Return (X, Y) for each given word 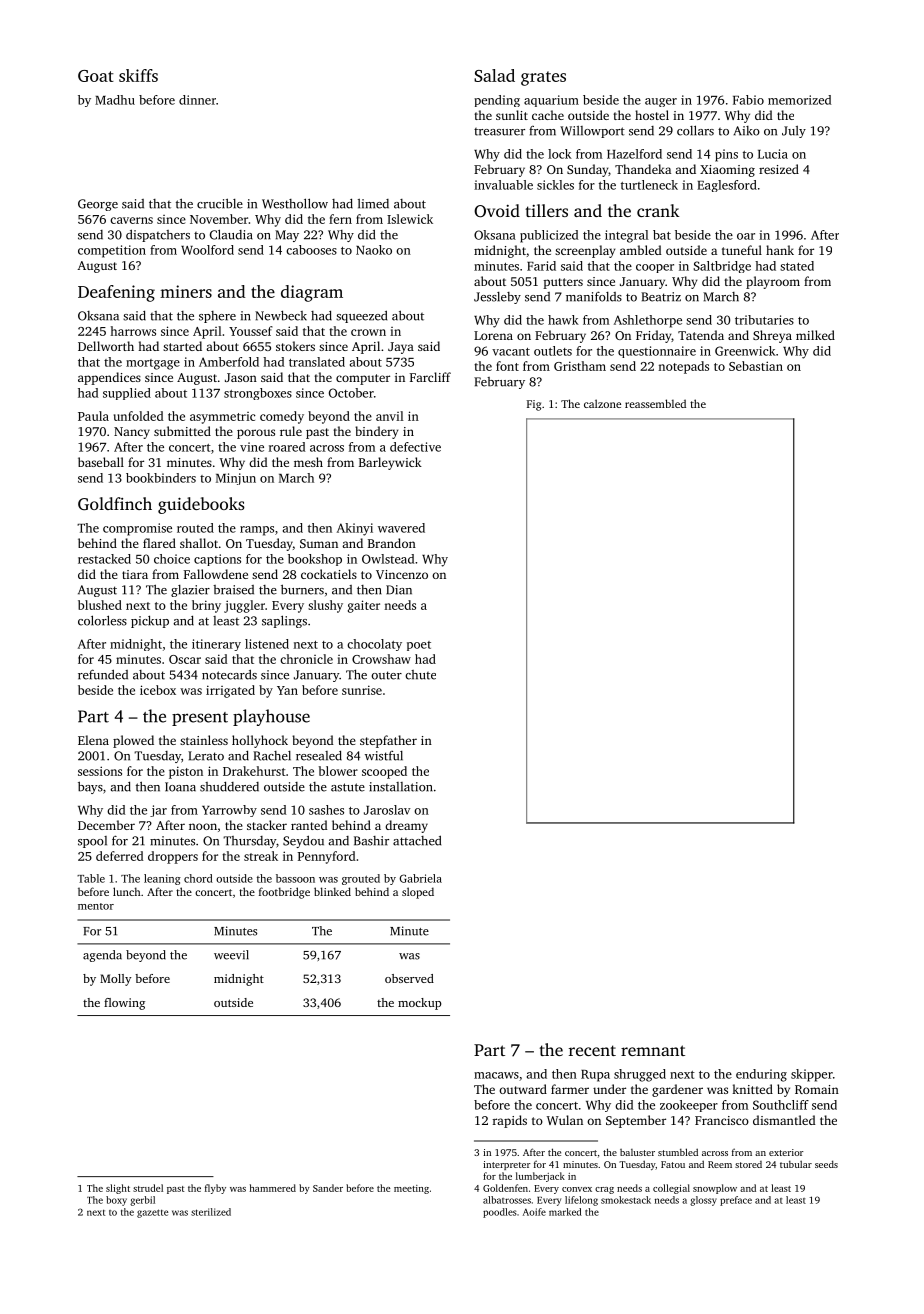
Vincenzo (402, 574)
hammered (273, 1188)
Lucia (773, 154)
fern (340, 219)
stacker (267, 825)
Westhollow (295, 203)
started (182, 346)
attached (417, 840)
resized (779, 169)
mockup (419, 1004)
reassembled (655, 403)
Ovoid (497, 211)
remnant (653, 1050)
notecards (229, 674)
